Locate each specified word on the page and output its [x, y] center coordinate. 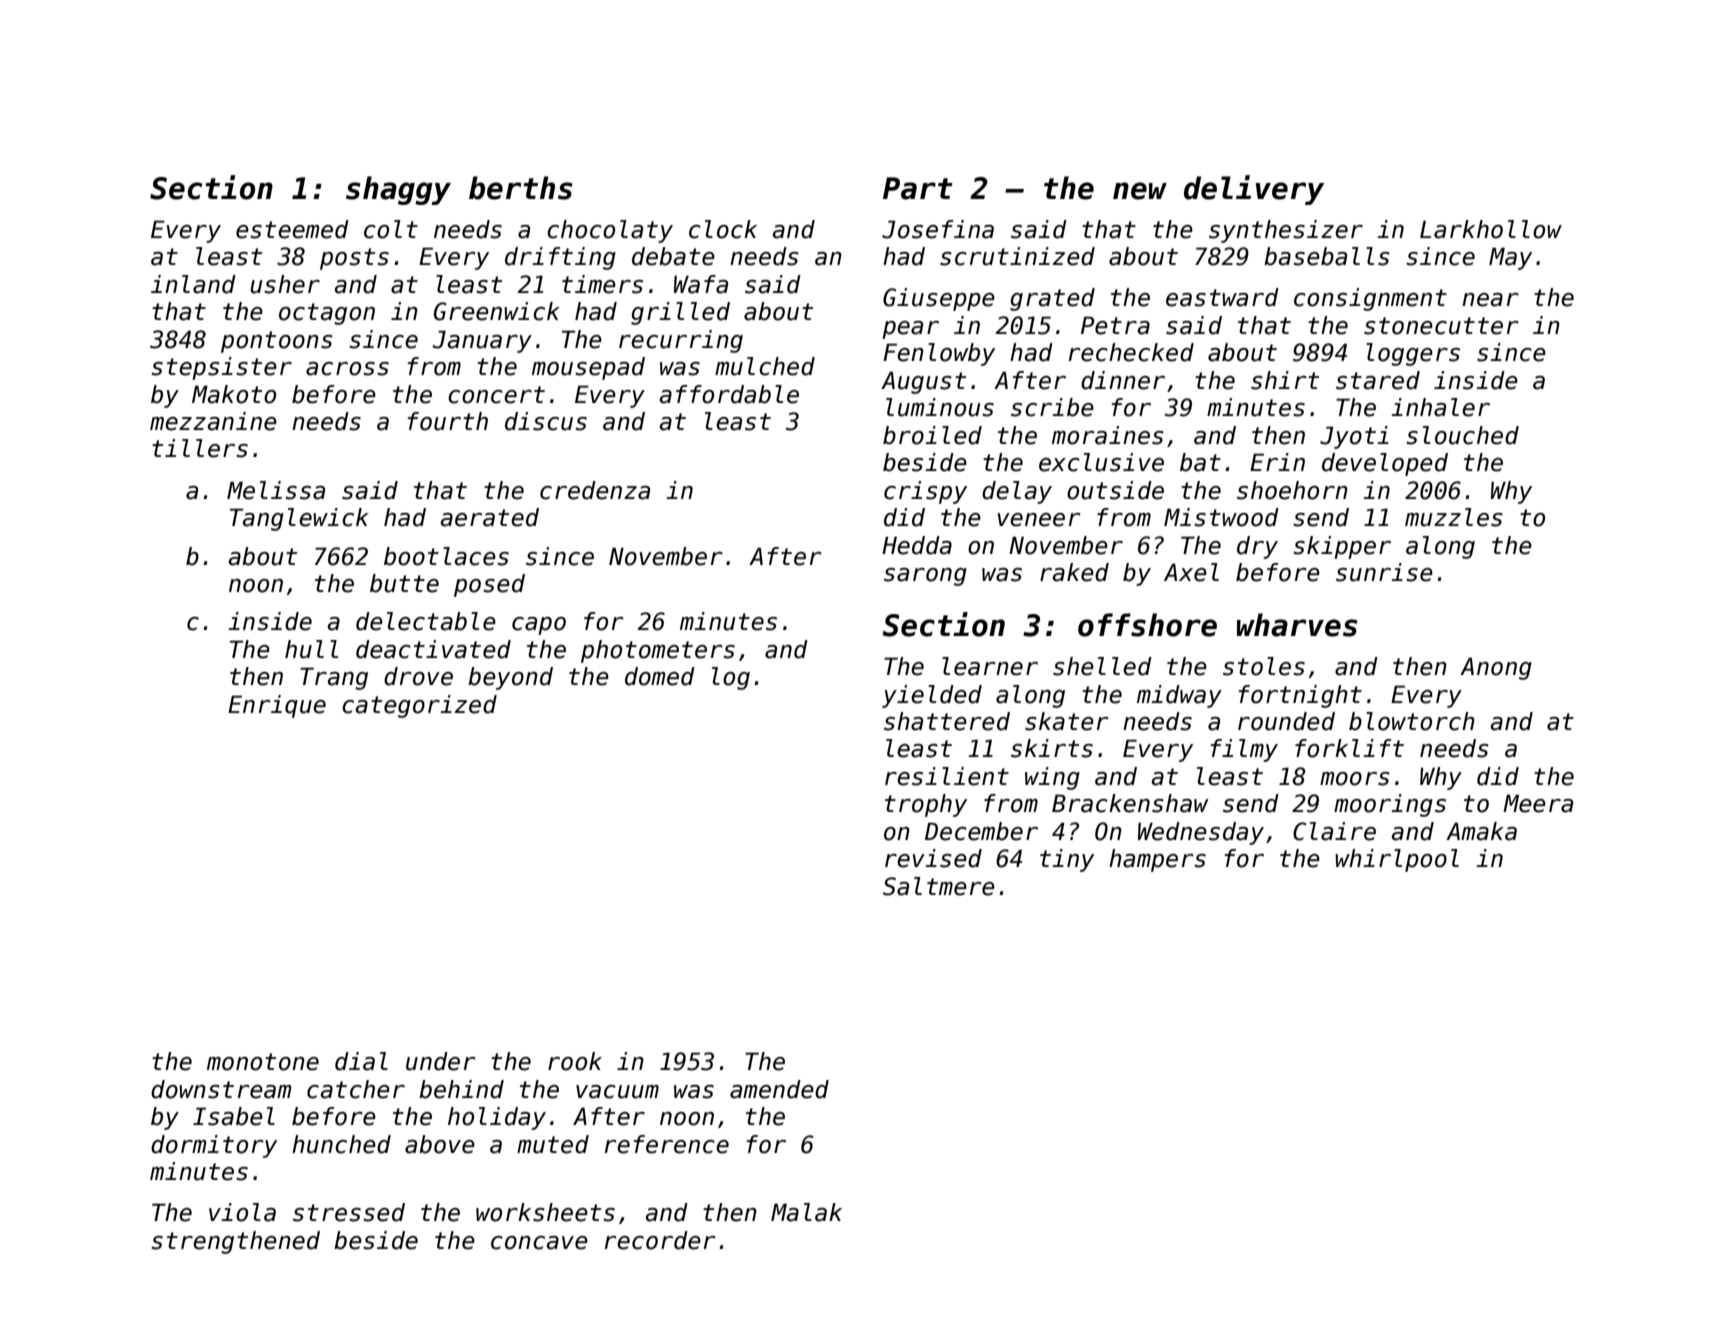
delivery [1254, 190]
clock [723, 229]
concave [539, 1243]
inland [193, 284]
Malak [806, 1212]
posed [489, 585]
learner [990, 666]
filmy [1244, 750]
